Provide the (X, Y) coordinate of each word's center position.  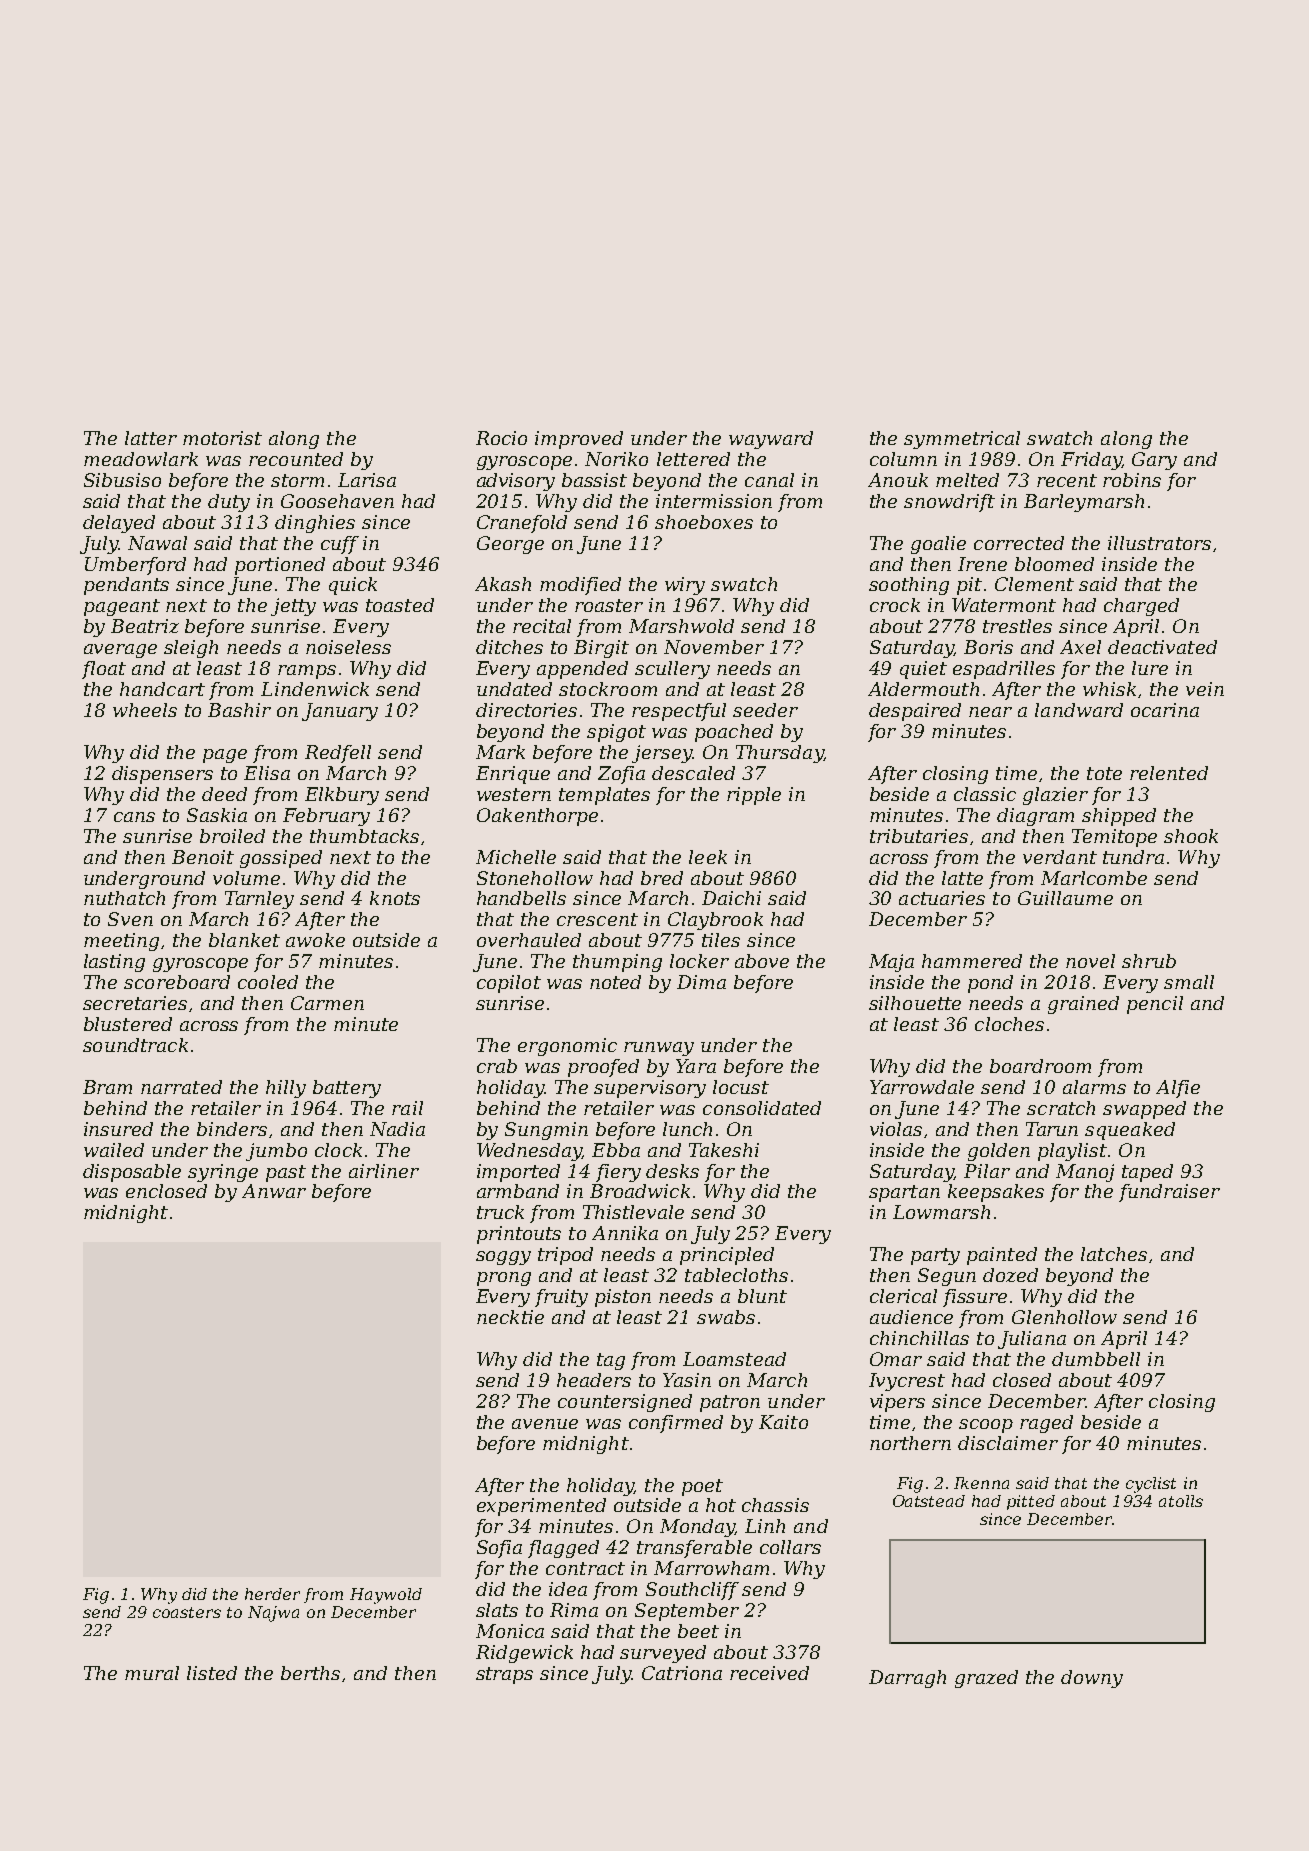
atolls (1181, 1501)
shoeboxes (704, 522)
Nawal (157, 543)
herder (272, 1594)
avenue (545, 1424)
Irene (982, 564)
